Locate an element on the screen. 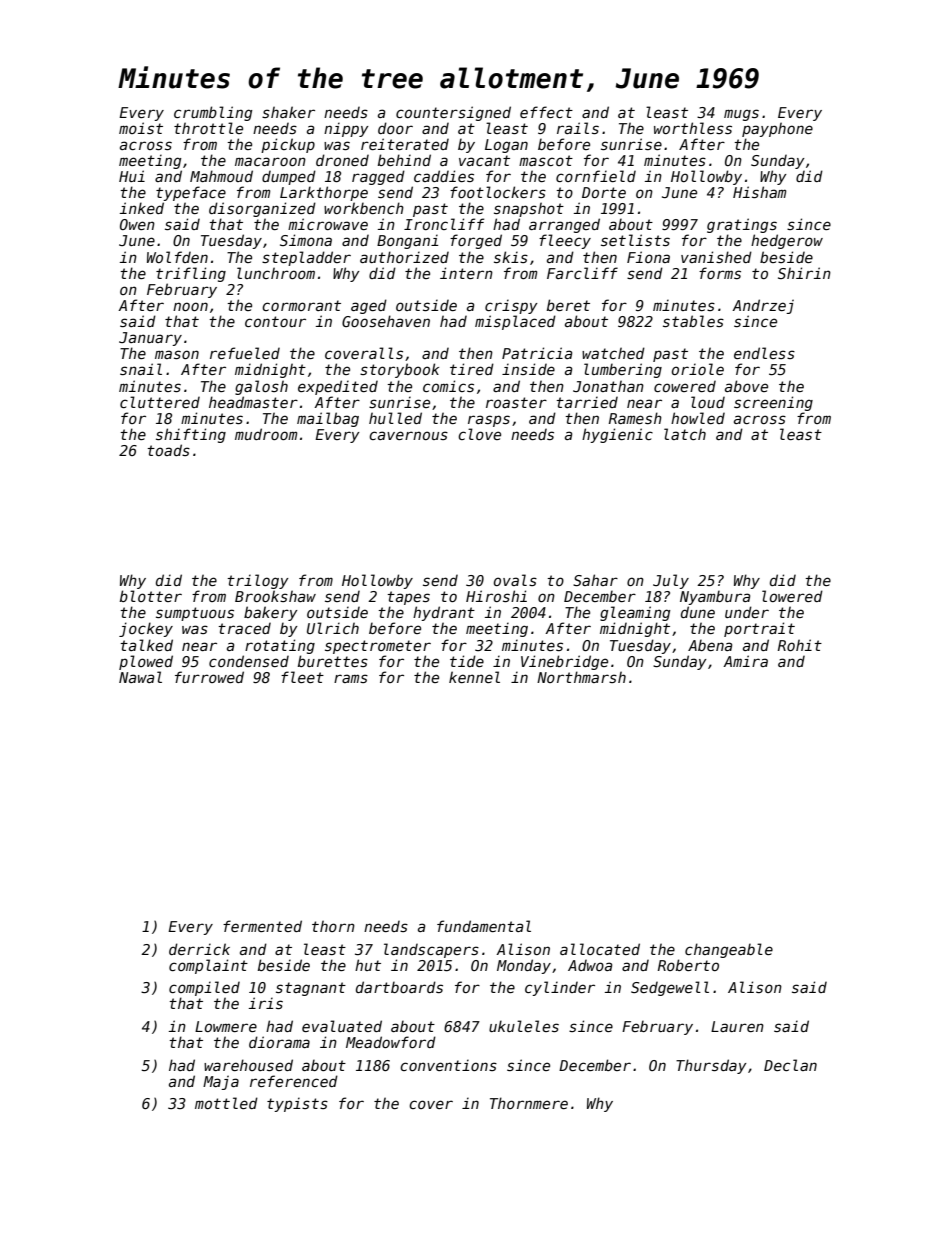 This screenshot has height=1233, width=952. Amira is located at coordinates (745, 661).
